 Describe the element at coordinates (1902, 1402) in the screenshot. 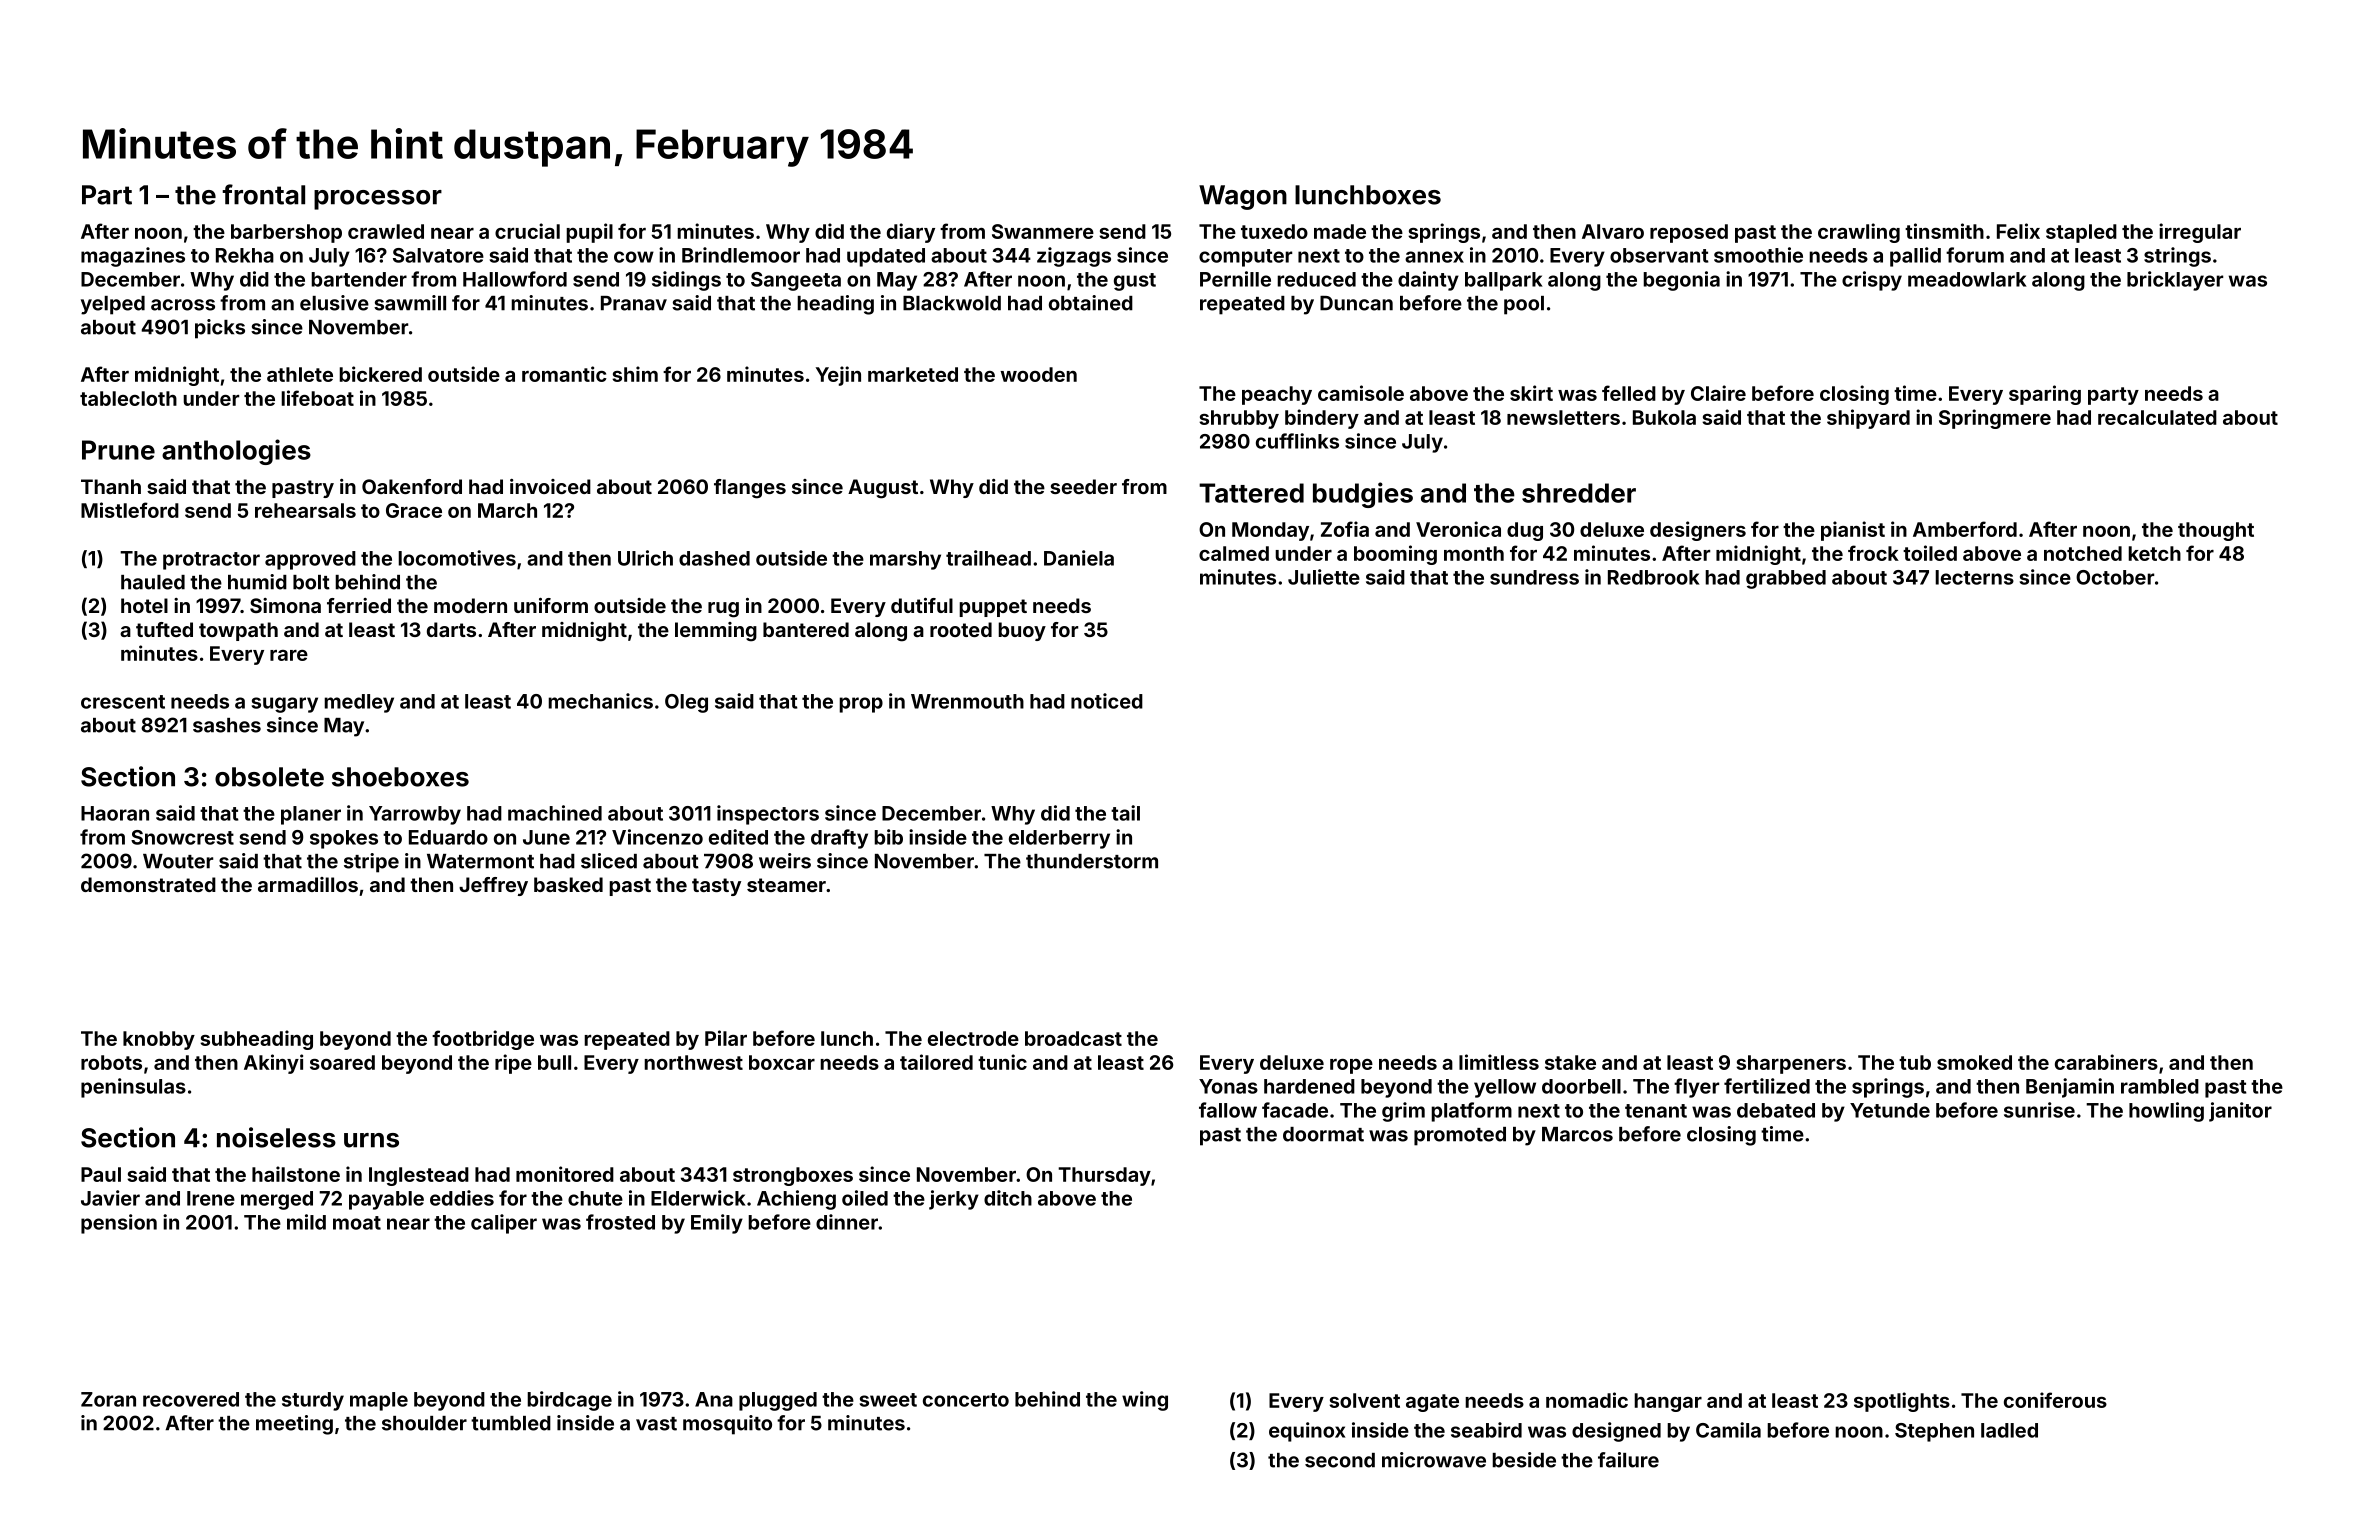

I see `spotlights` at that location.
